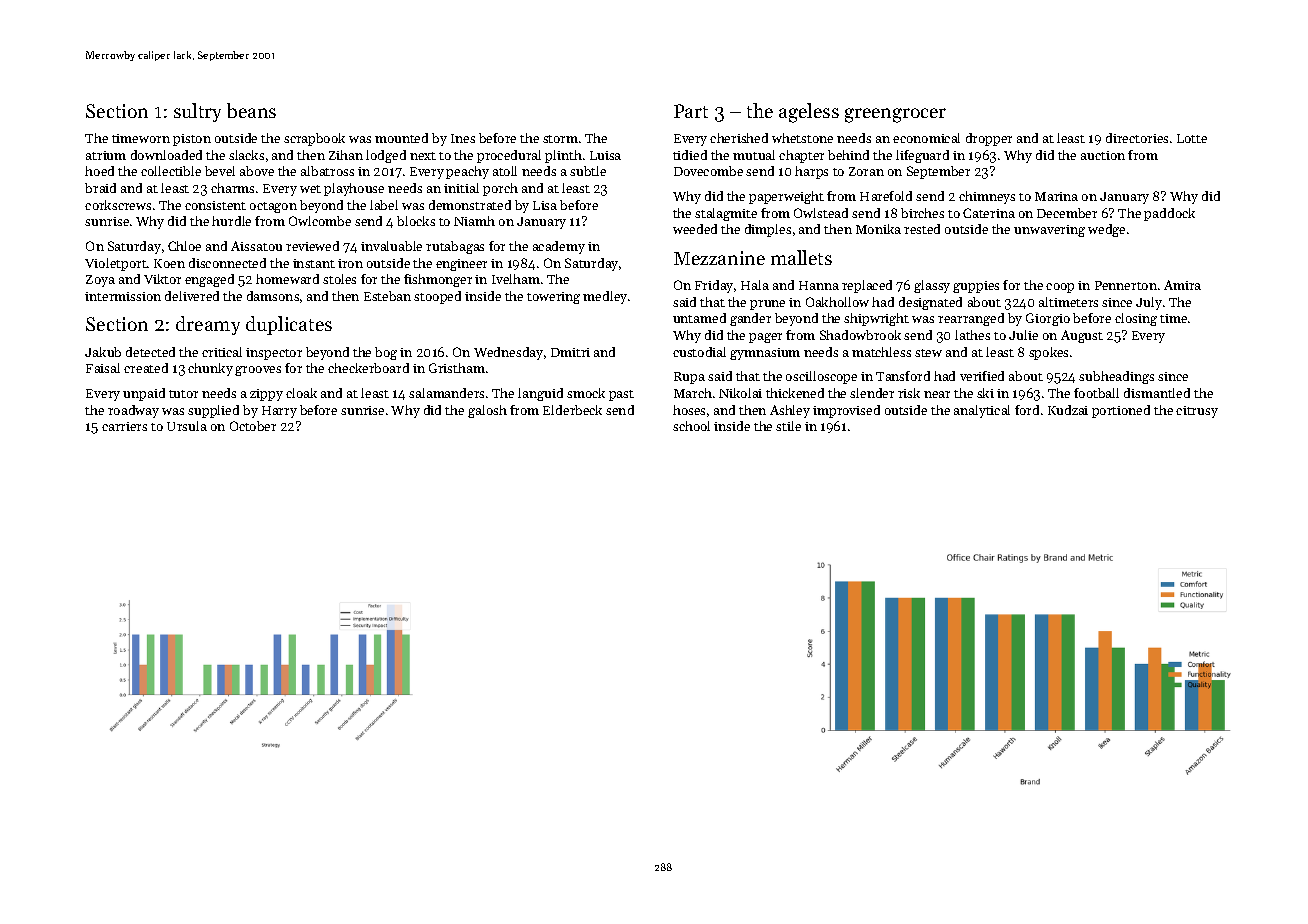 The height and width of the screenshot is (924, 1308). Describe the element at coordinates (895, 115) in the screenshot. I see `greengrocer` at that location.
